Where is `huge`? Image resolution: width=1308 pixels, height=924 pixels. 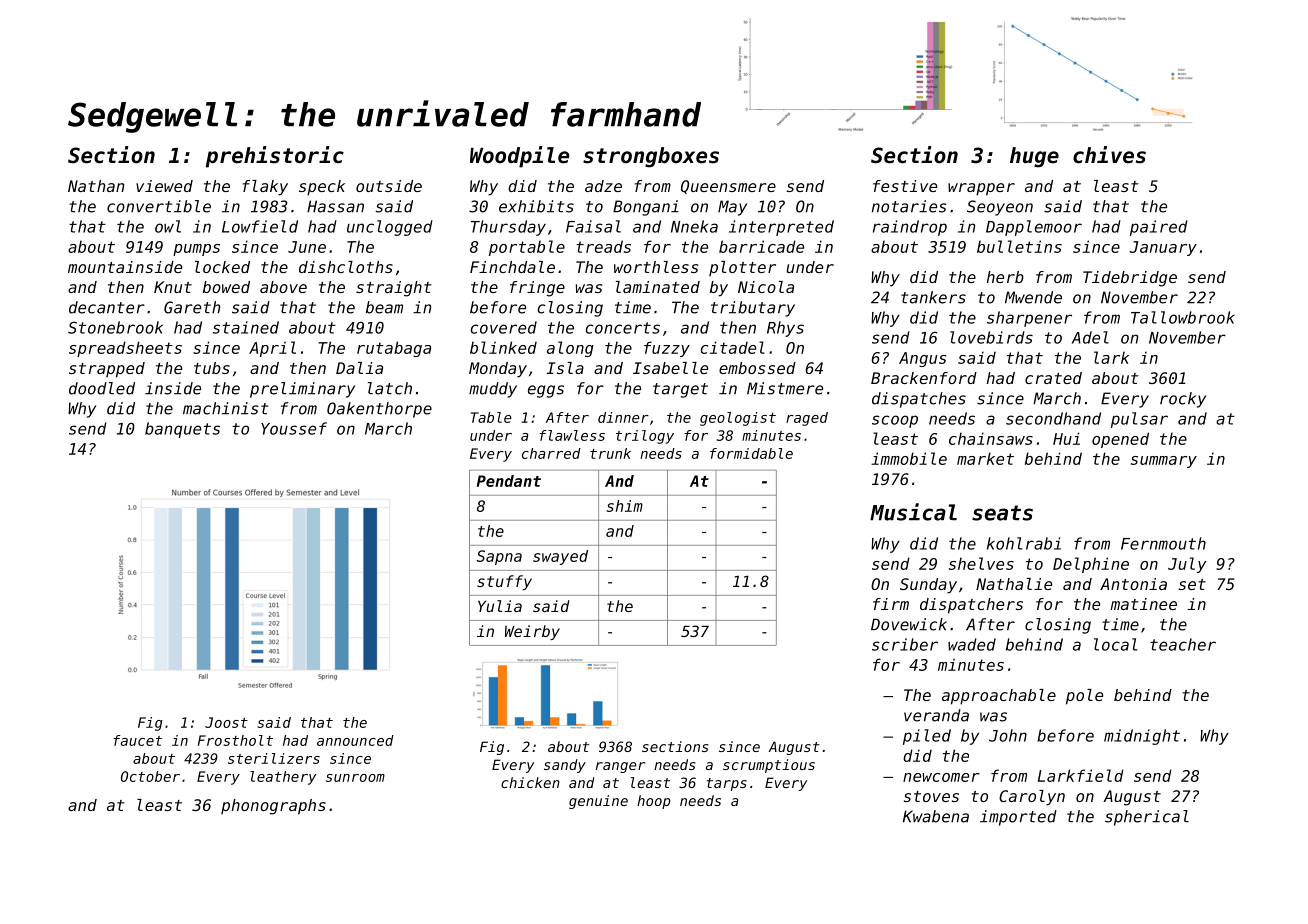 huge is located at coordinates (1034, 157).
